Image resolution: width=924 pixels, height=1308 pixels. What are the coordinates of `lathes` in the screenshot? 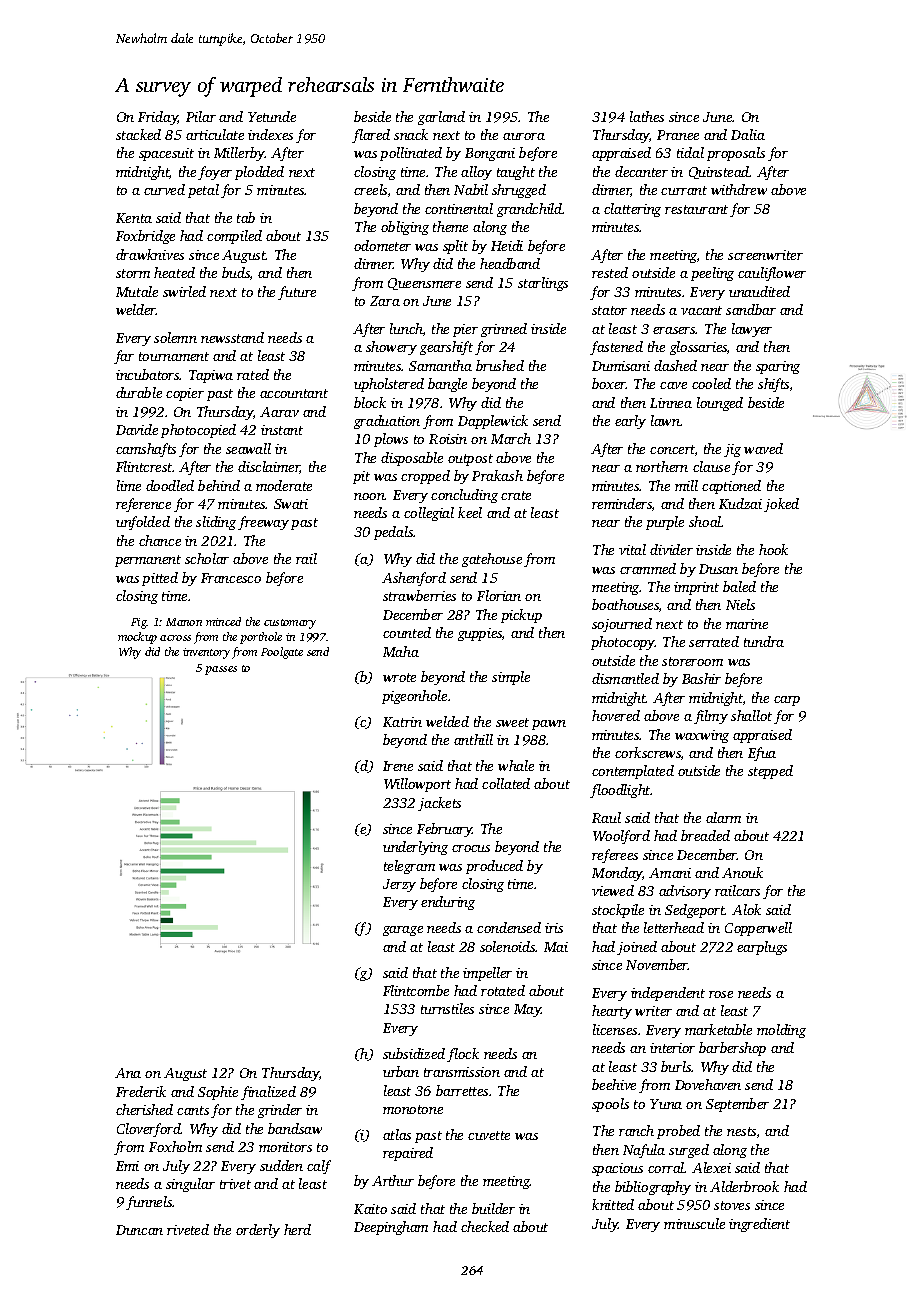 It's located at (647, 116).
